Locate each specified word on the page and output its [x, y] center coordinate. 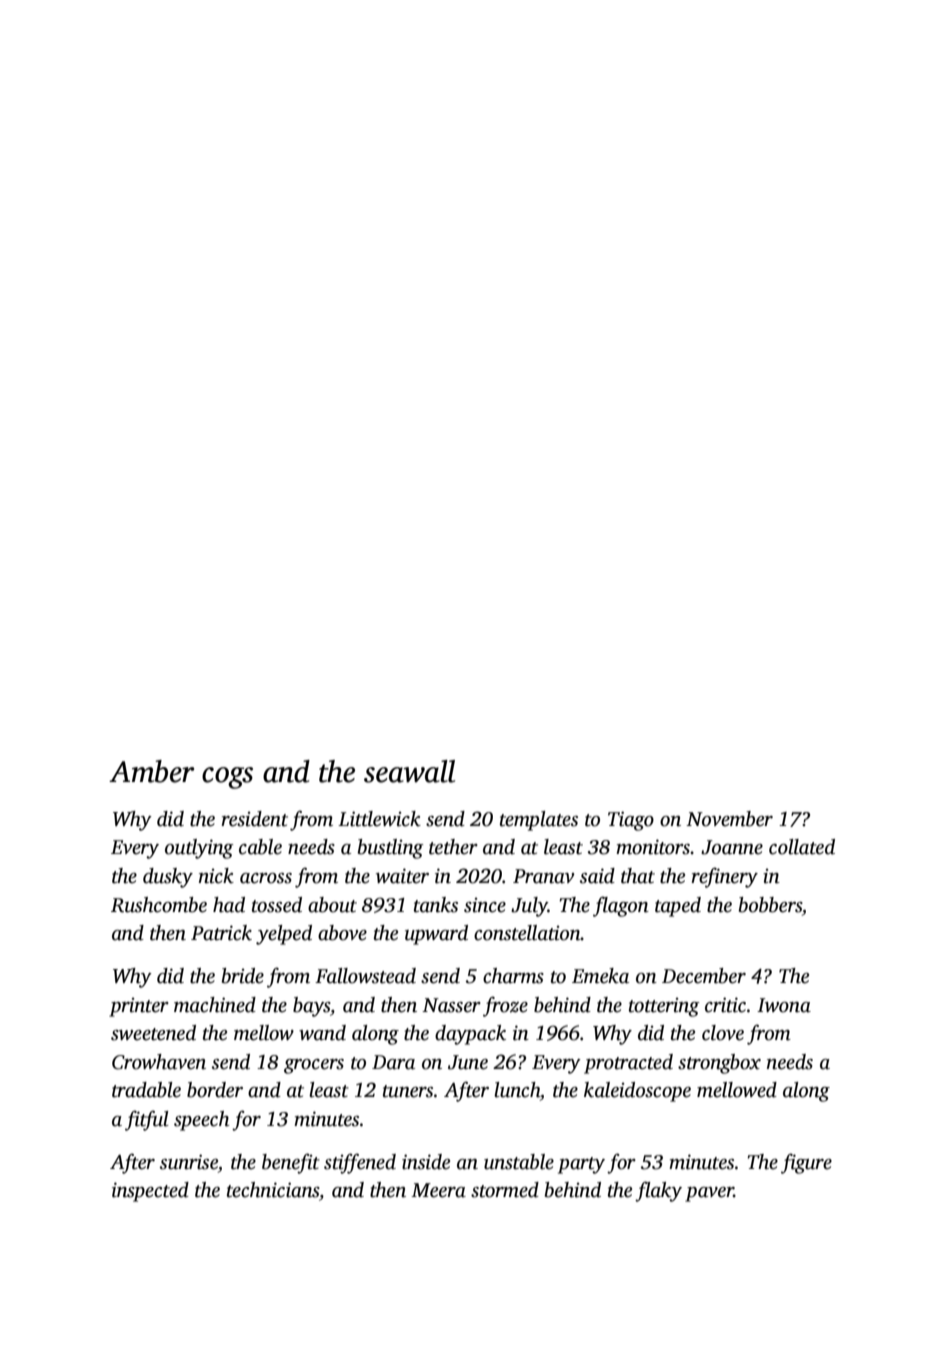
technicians [273, 1190]
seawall [409, 771]
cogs [227, 778]
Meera [438, 1190]
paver [709, 1194]
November [729, 819]
